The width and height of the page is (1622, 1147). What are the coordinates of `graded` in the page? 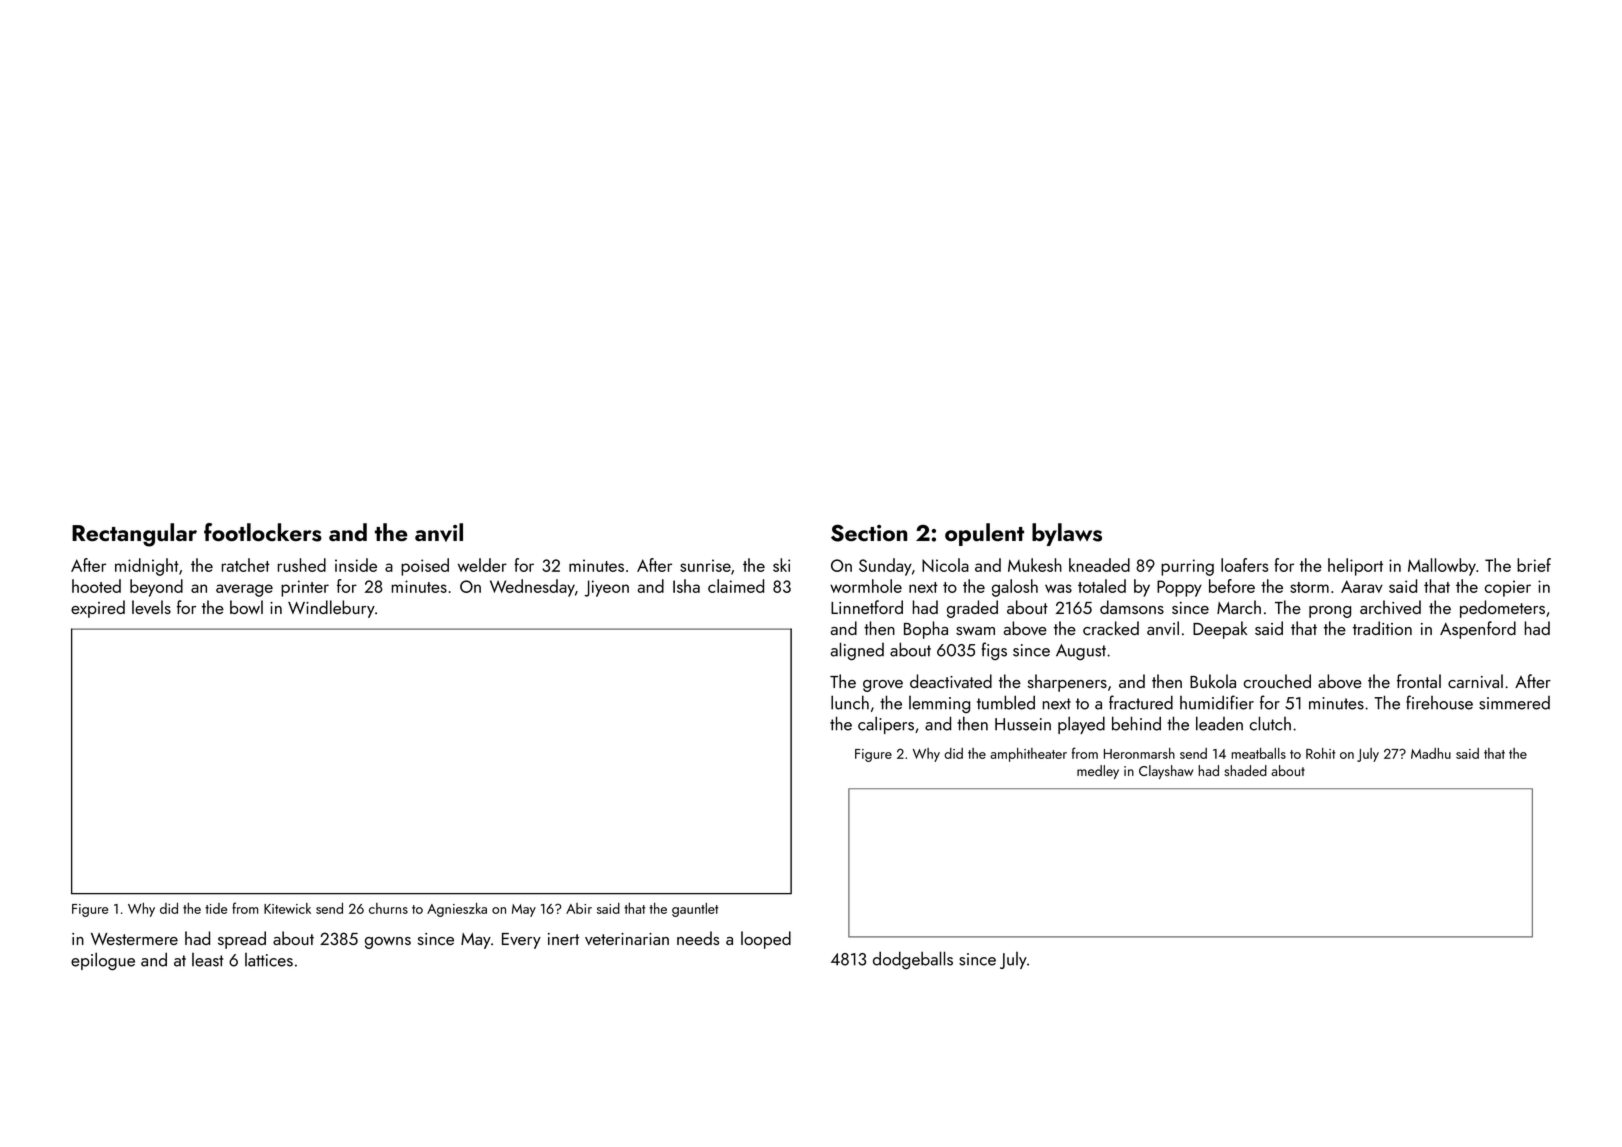 It's located at (972, 609).
